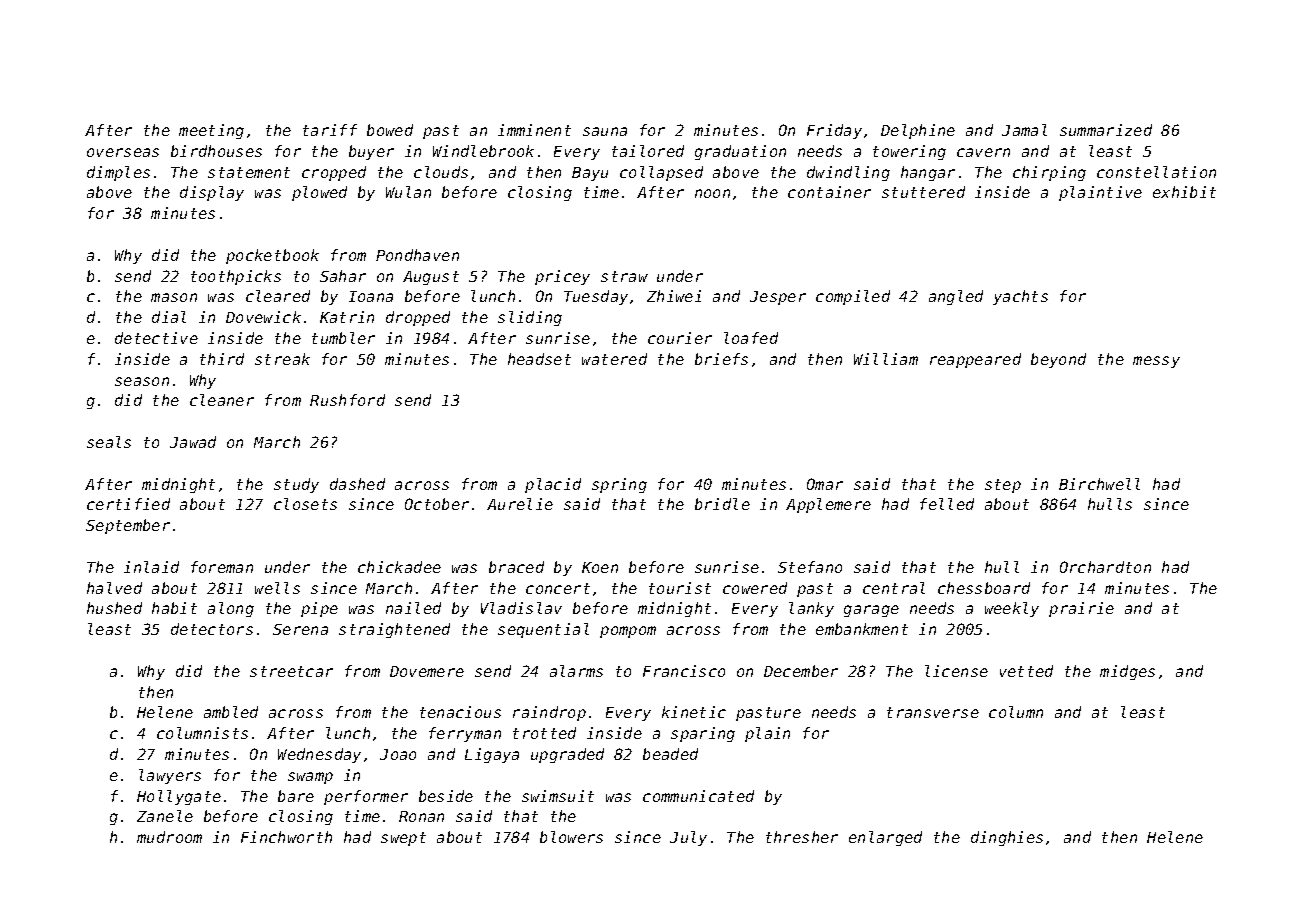  I want to click on dinghies, so click(1007, 838).
